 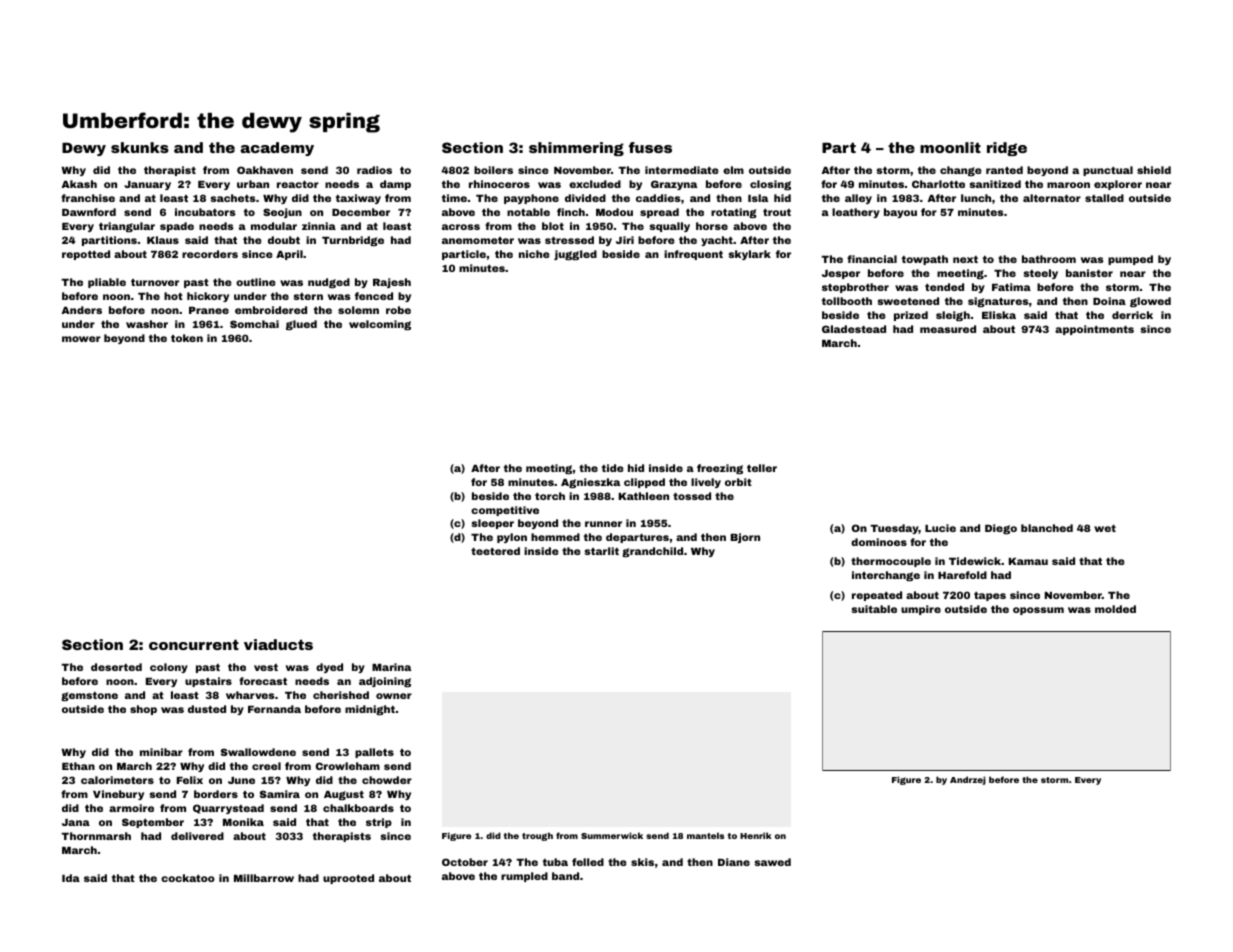 What do you see at coordinates (772, 862) in the page?
I see `sawed` at bounding box center [772, 862].
